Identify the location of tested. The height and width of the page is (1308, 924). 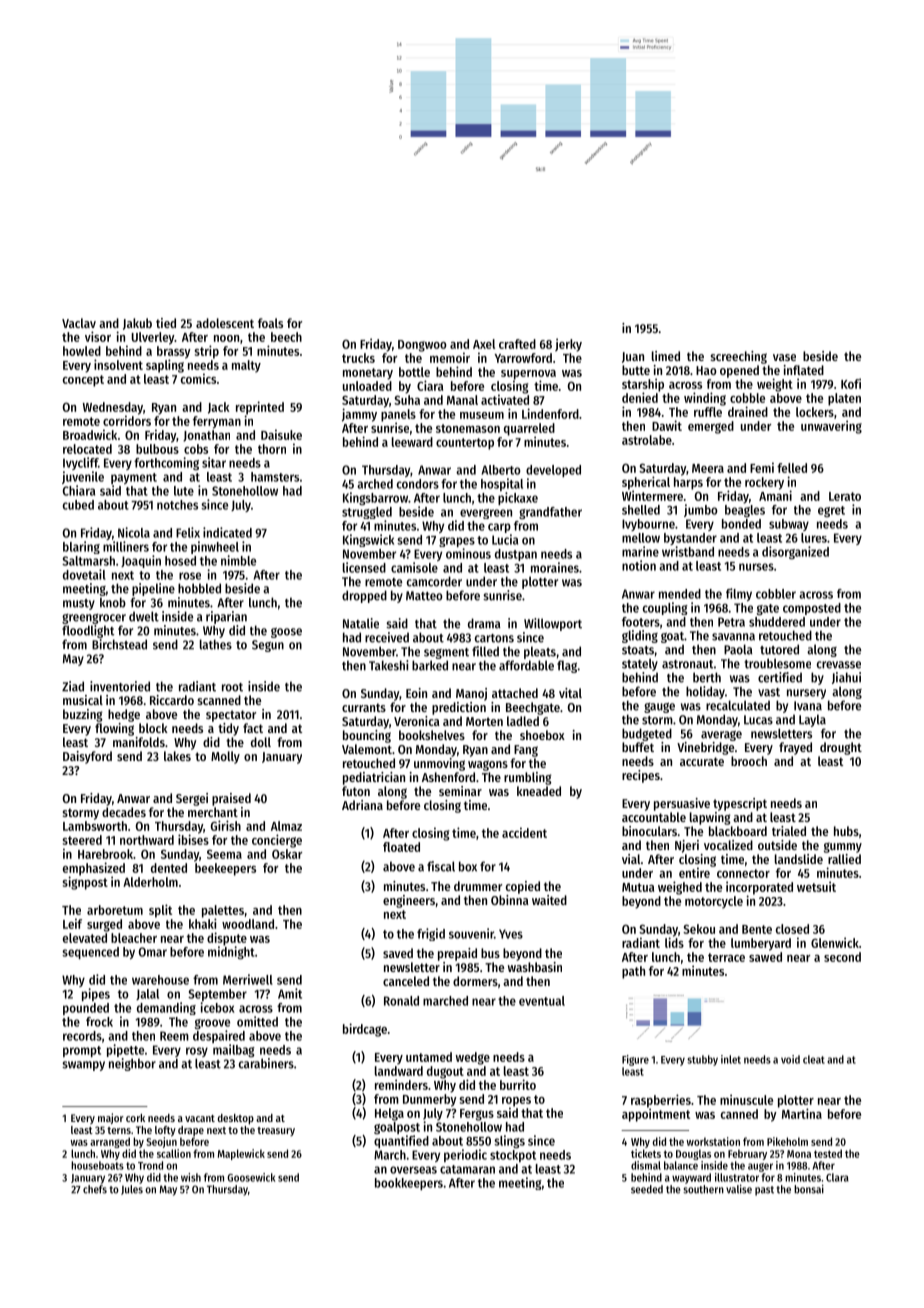
(828, 1153).
